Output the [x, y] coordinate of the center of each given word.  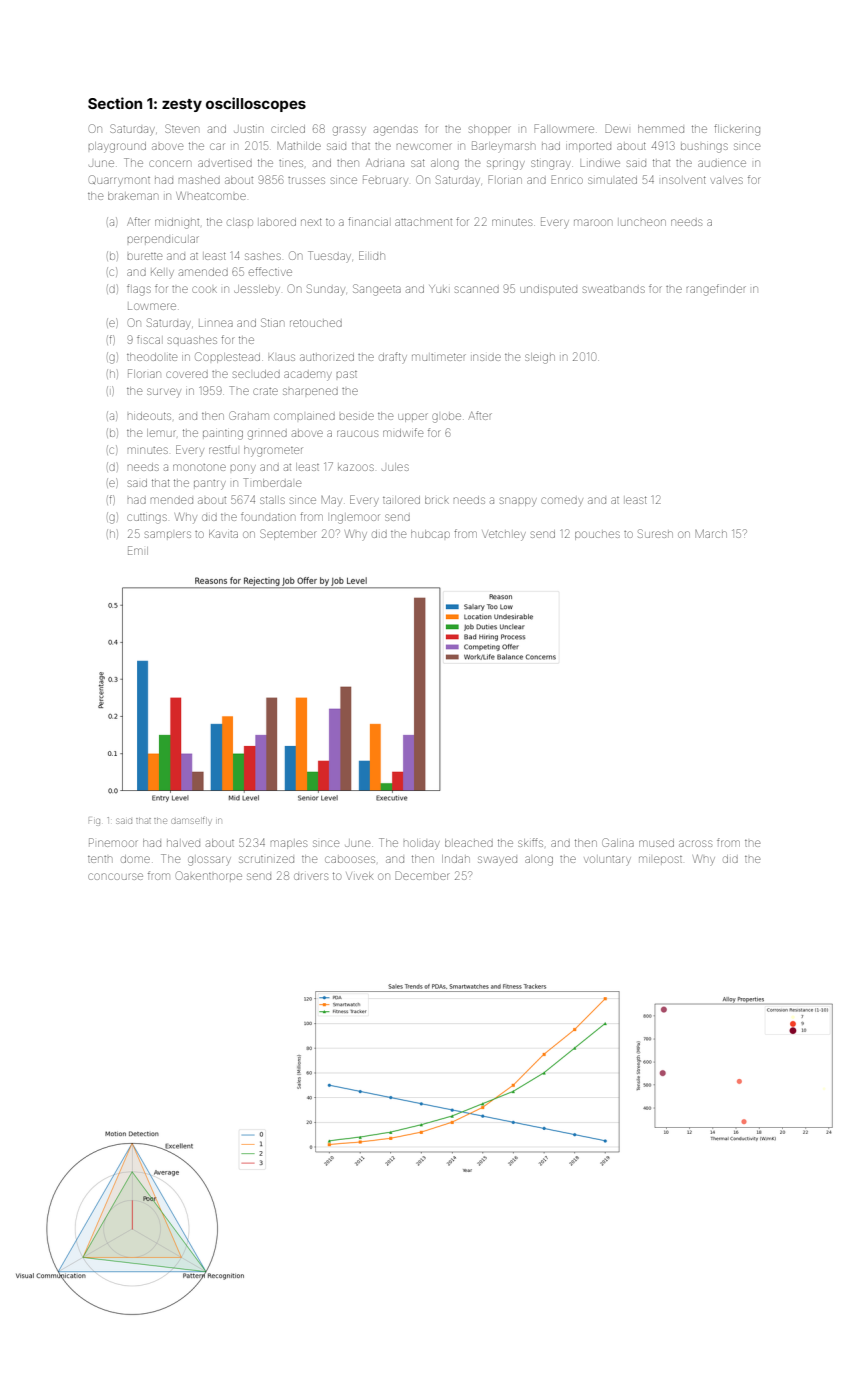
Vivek [359, 876]
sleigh [540, 358]
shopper [490, 130]
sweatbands [614, 289]
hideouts [149, 416]
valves [727, 180]
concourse [115, 876]
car [217, 146]
